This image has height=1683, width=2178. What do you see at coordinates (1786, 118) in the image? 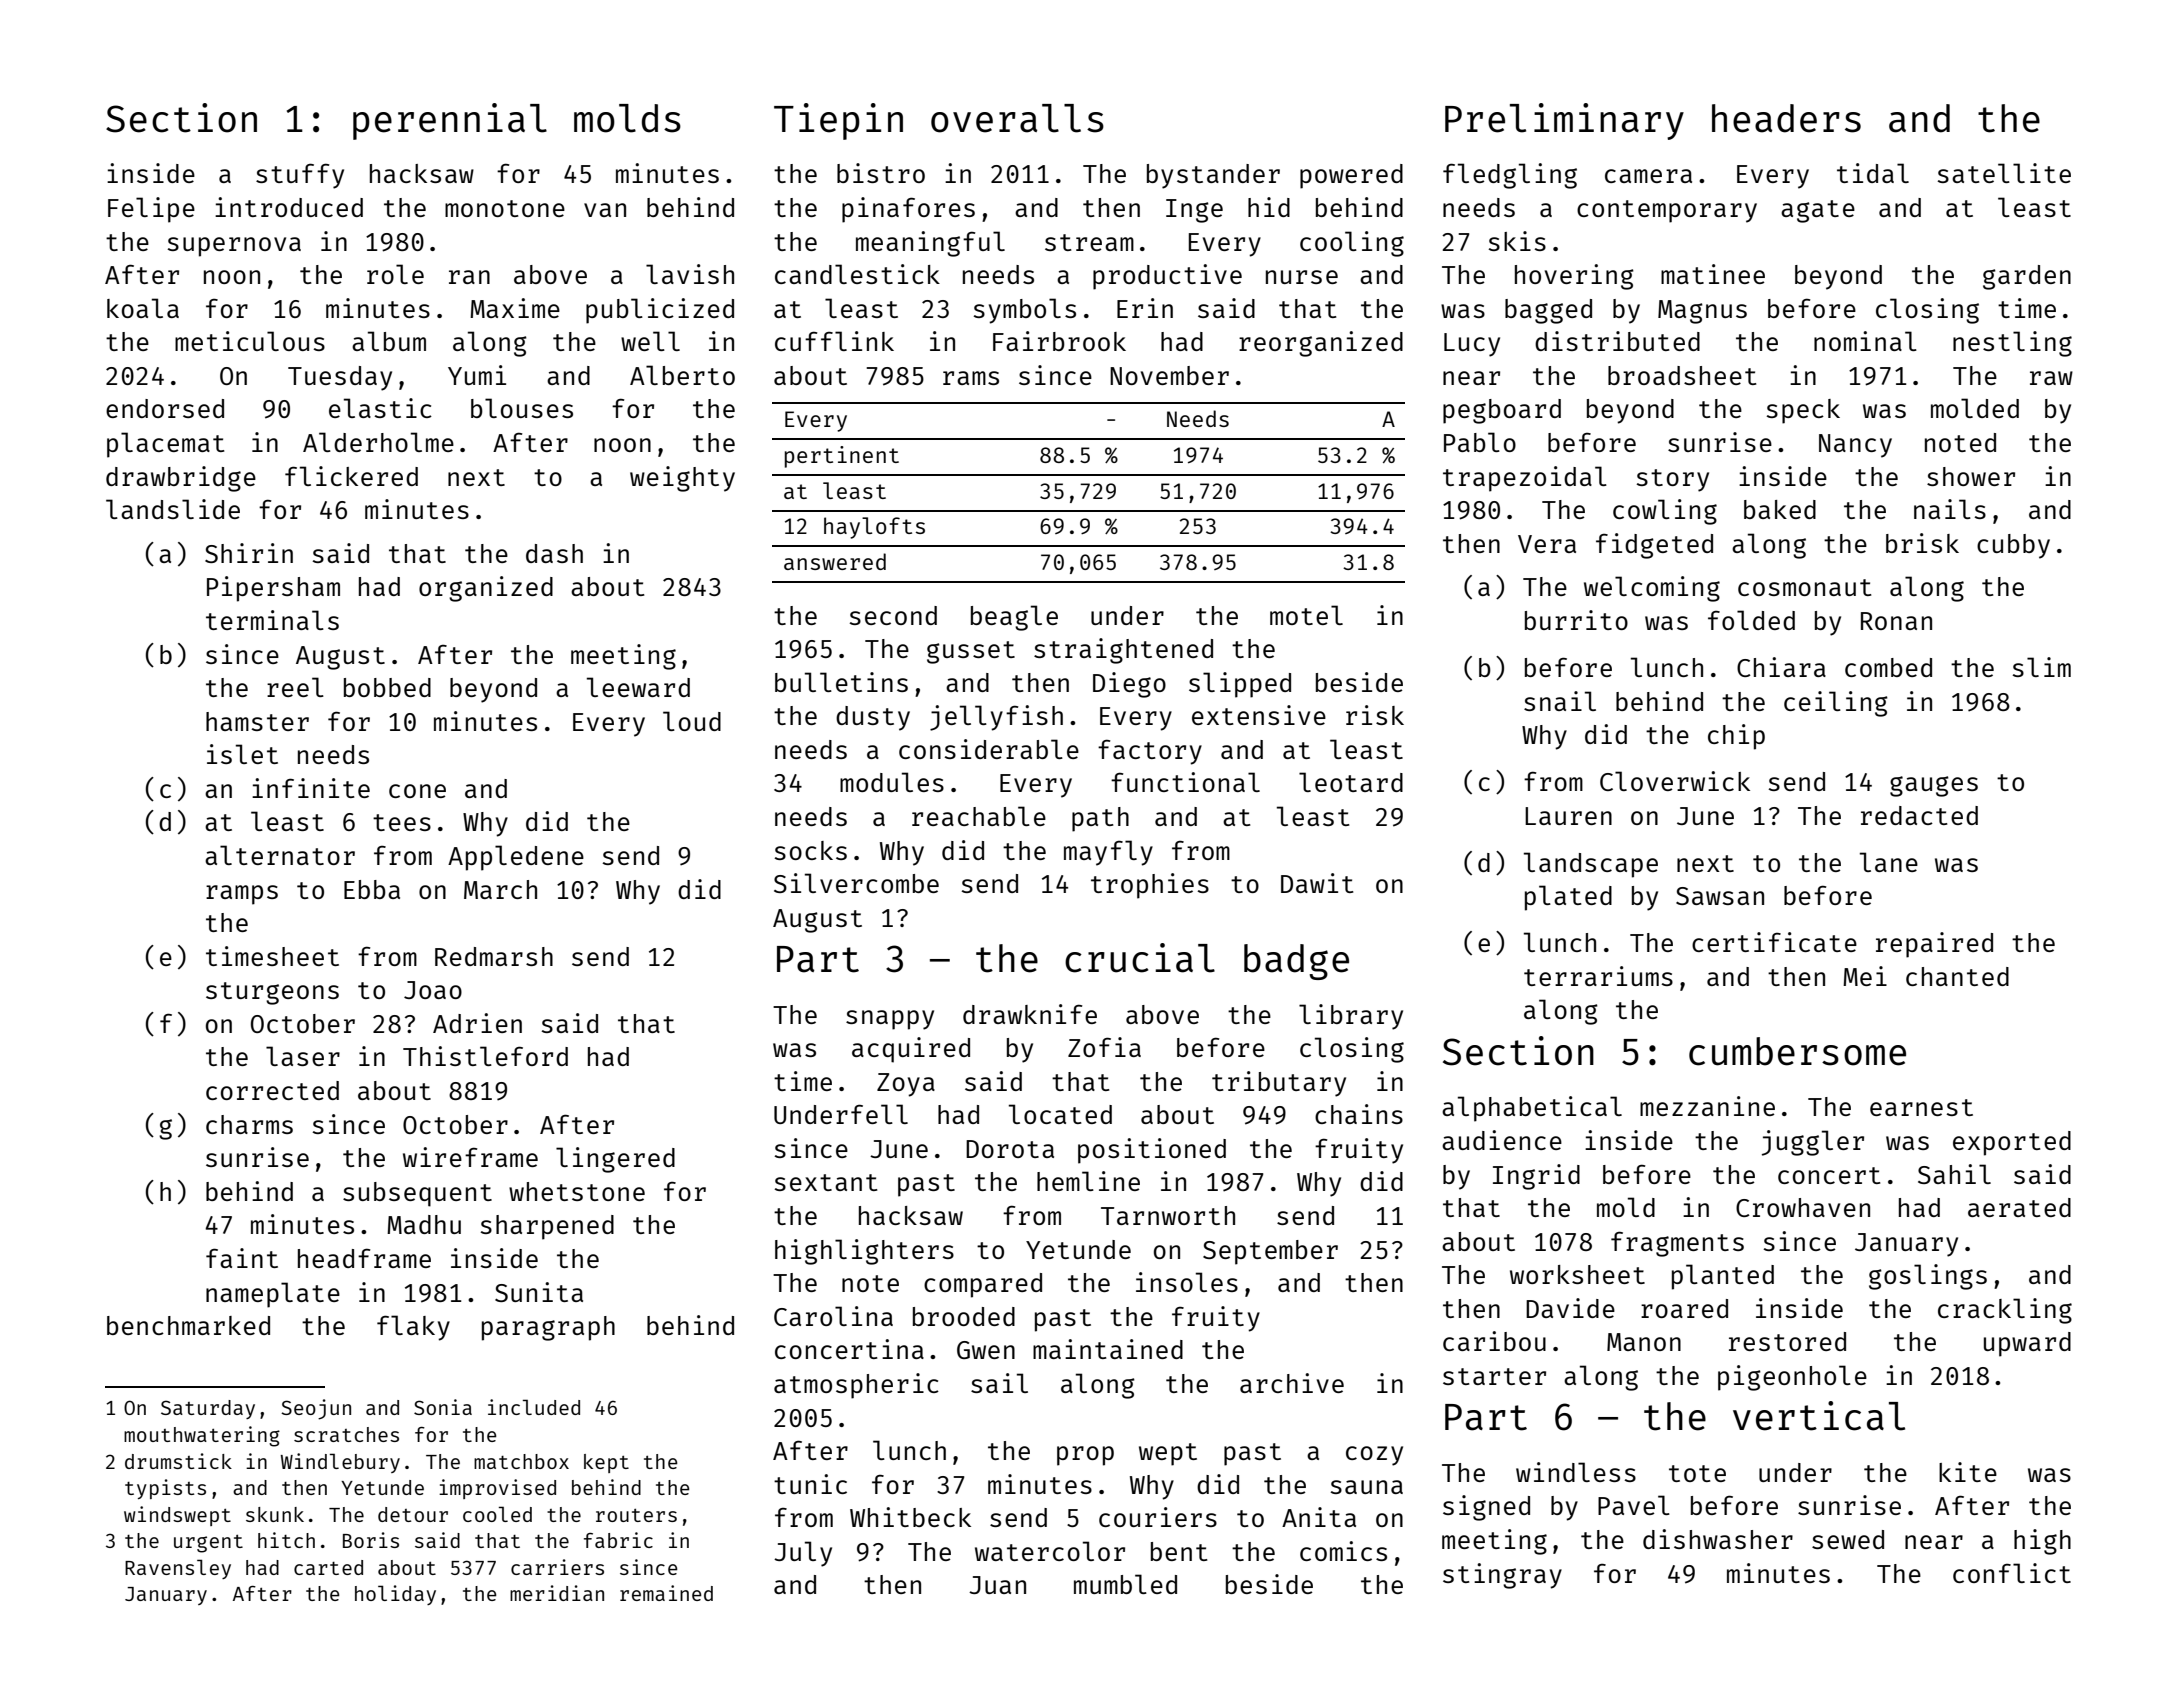
I see `headers` at bounding box center [1786, 118].
